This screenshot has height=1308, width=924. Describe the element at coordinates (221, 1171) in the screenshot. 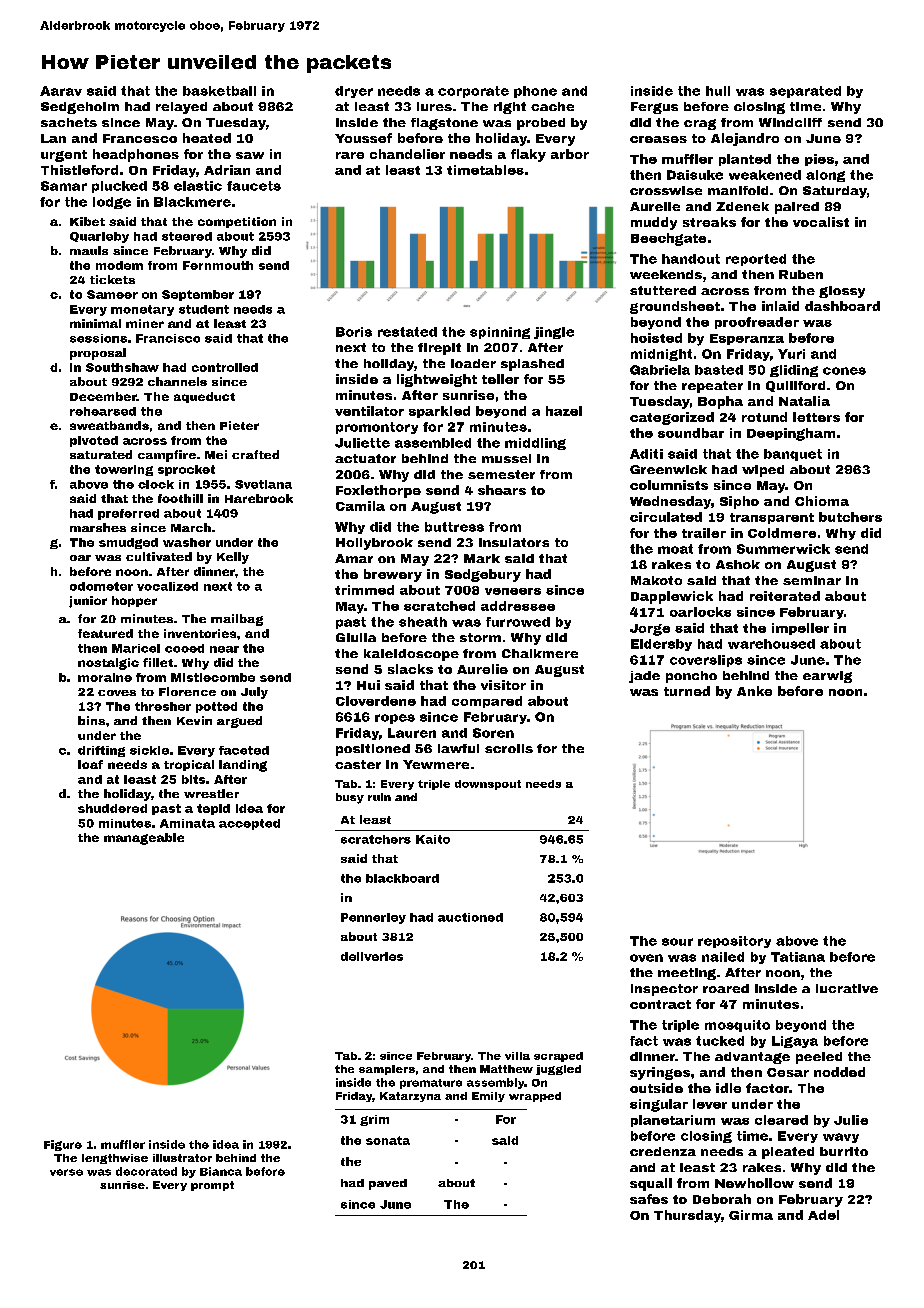

I see `Bianca` at that location.
